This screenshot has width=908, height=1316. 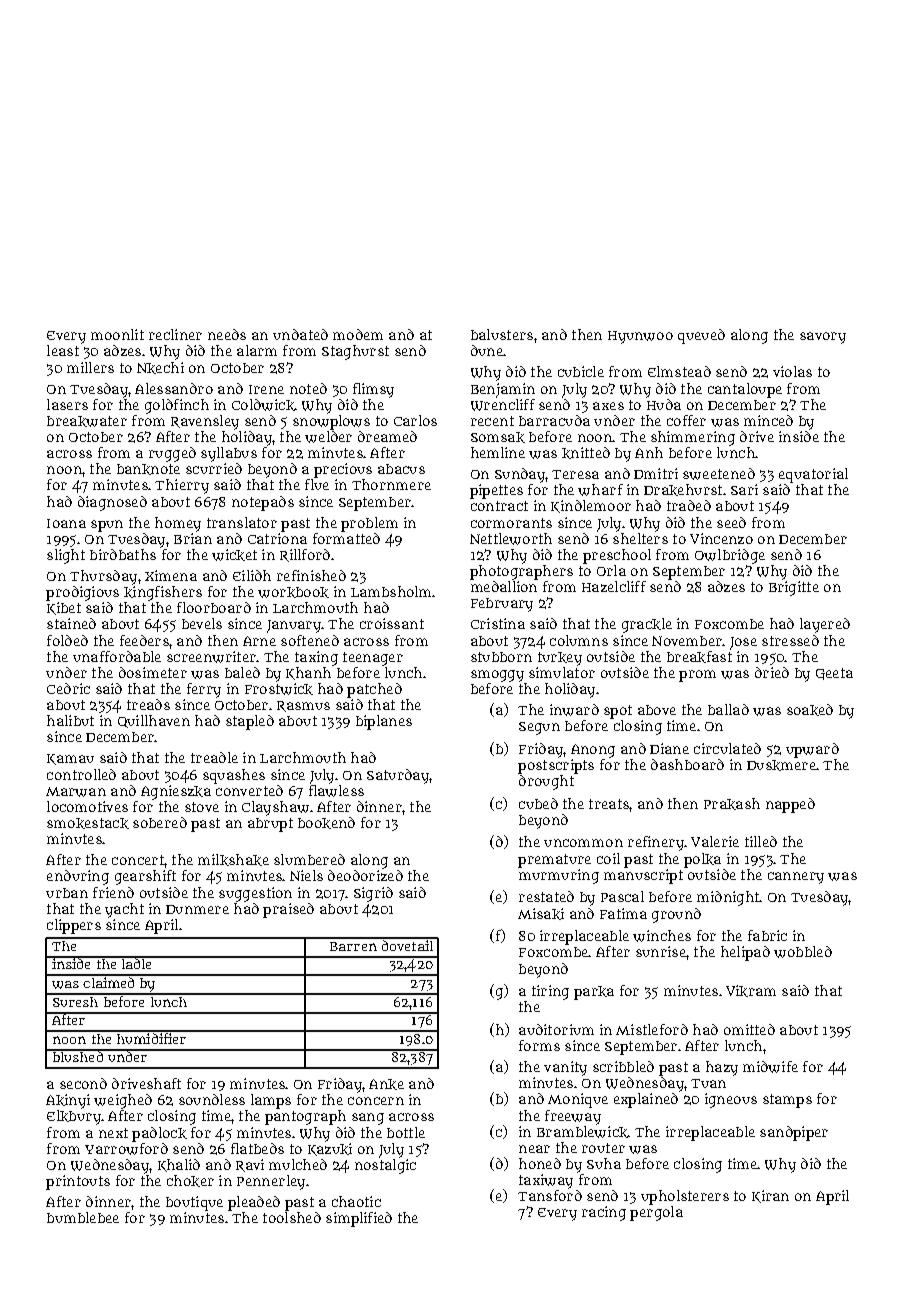 What do you see at coordinates (502, 334) in the screenshot?
I see `balusters` at bounding box center [502, 334].
